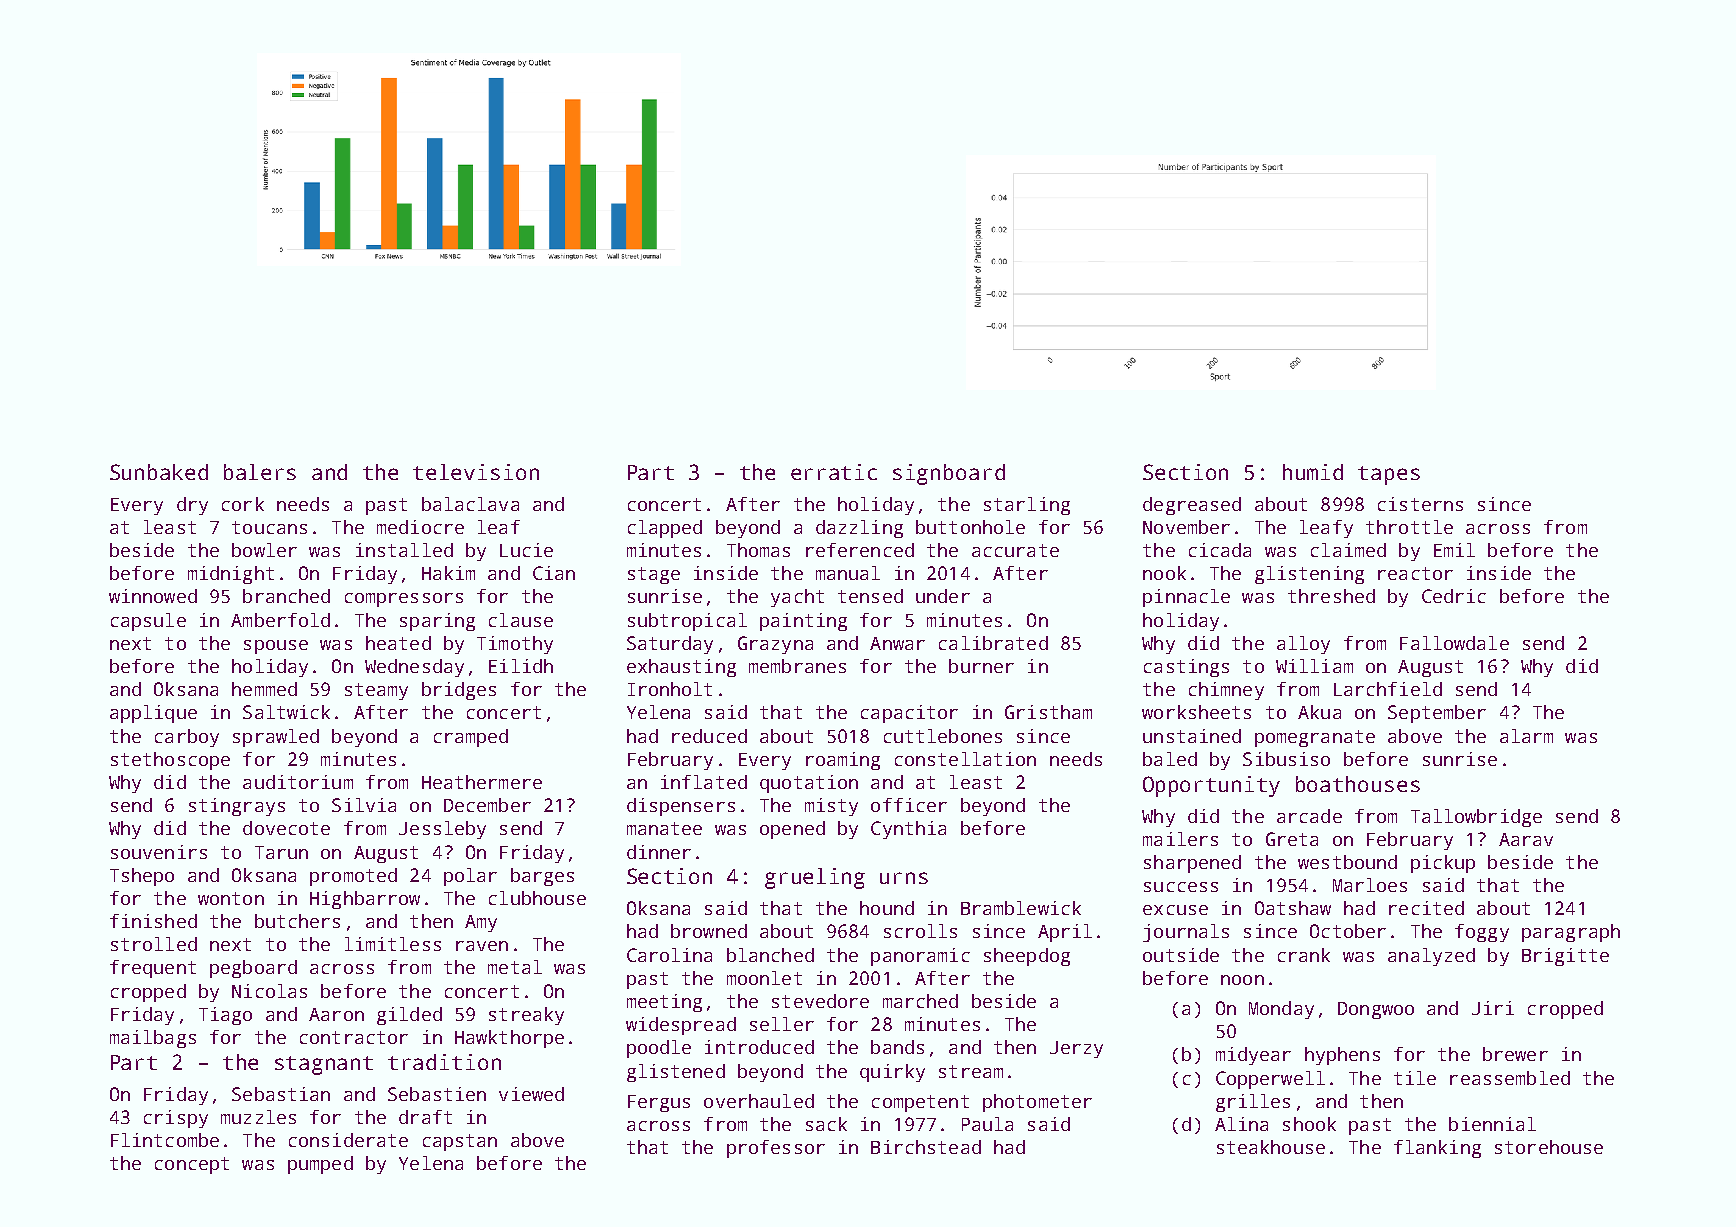 The height and width of the image is (1227, 1736). Describe the element at coordinates (848, 573) in the image. I see `manual` at that location.
